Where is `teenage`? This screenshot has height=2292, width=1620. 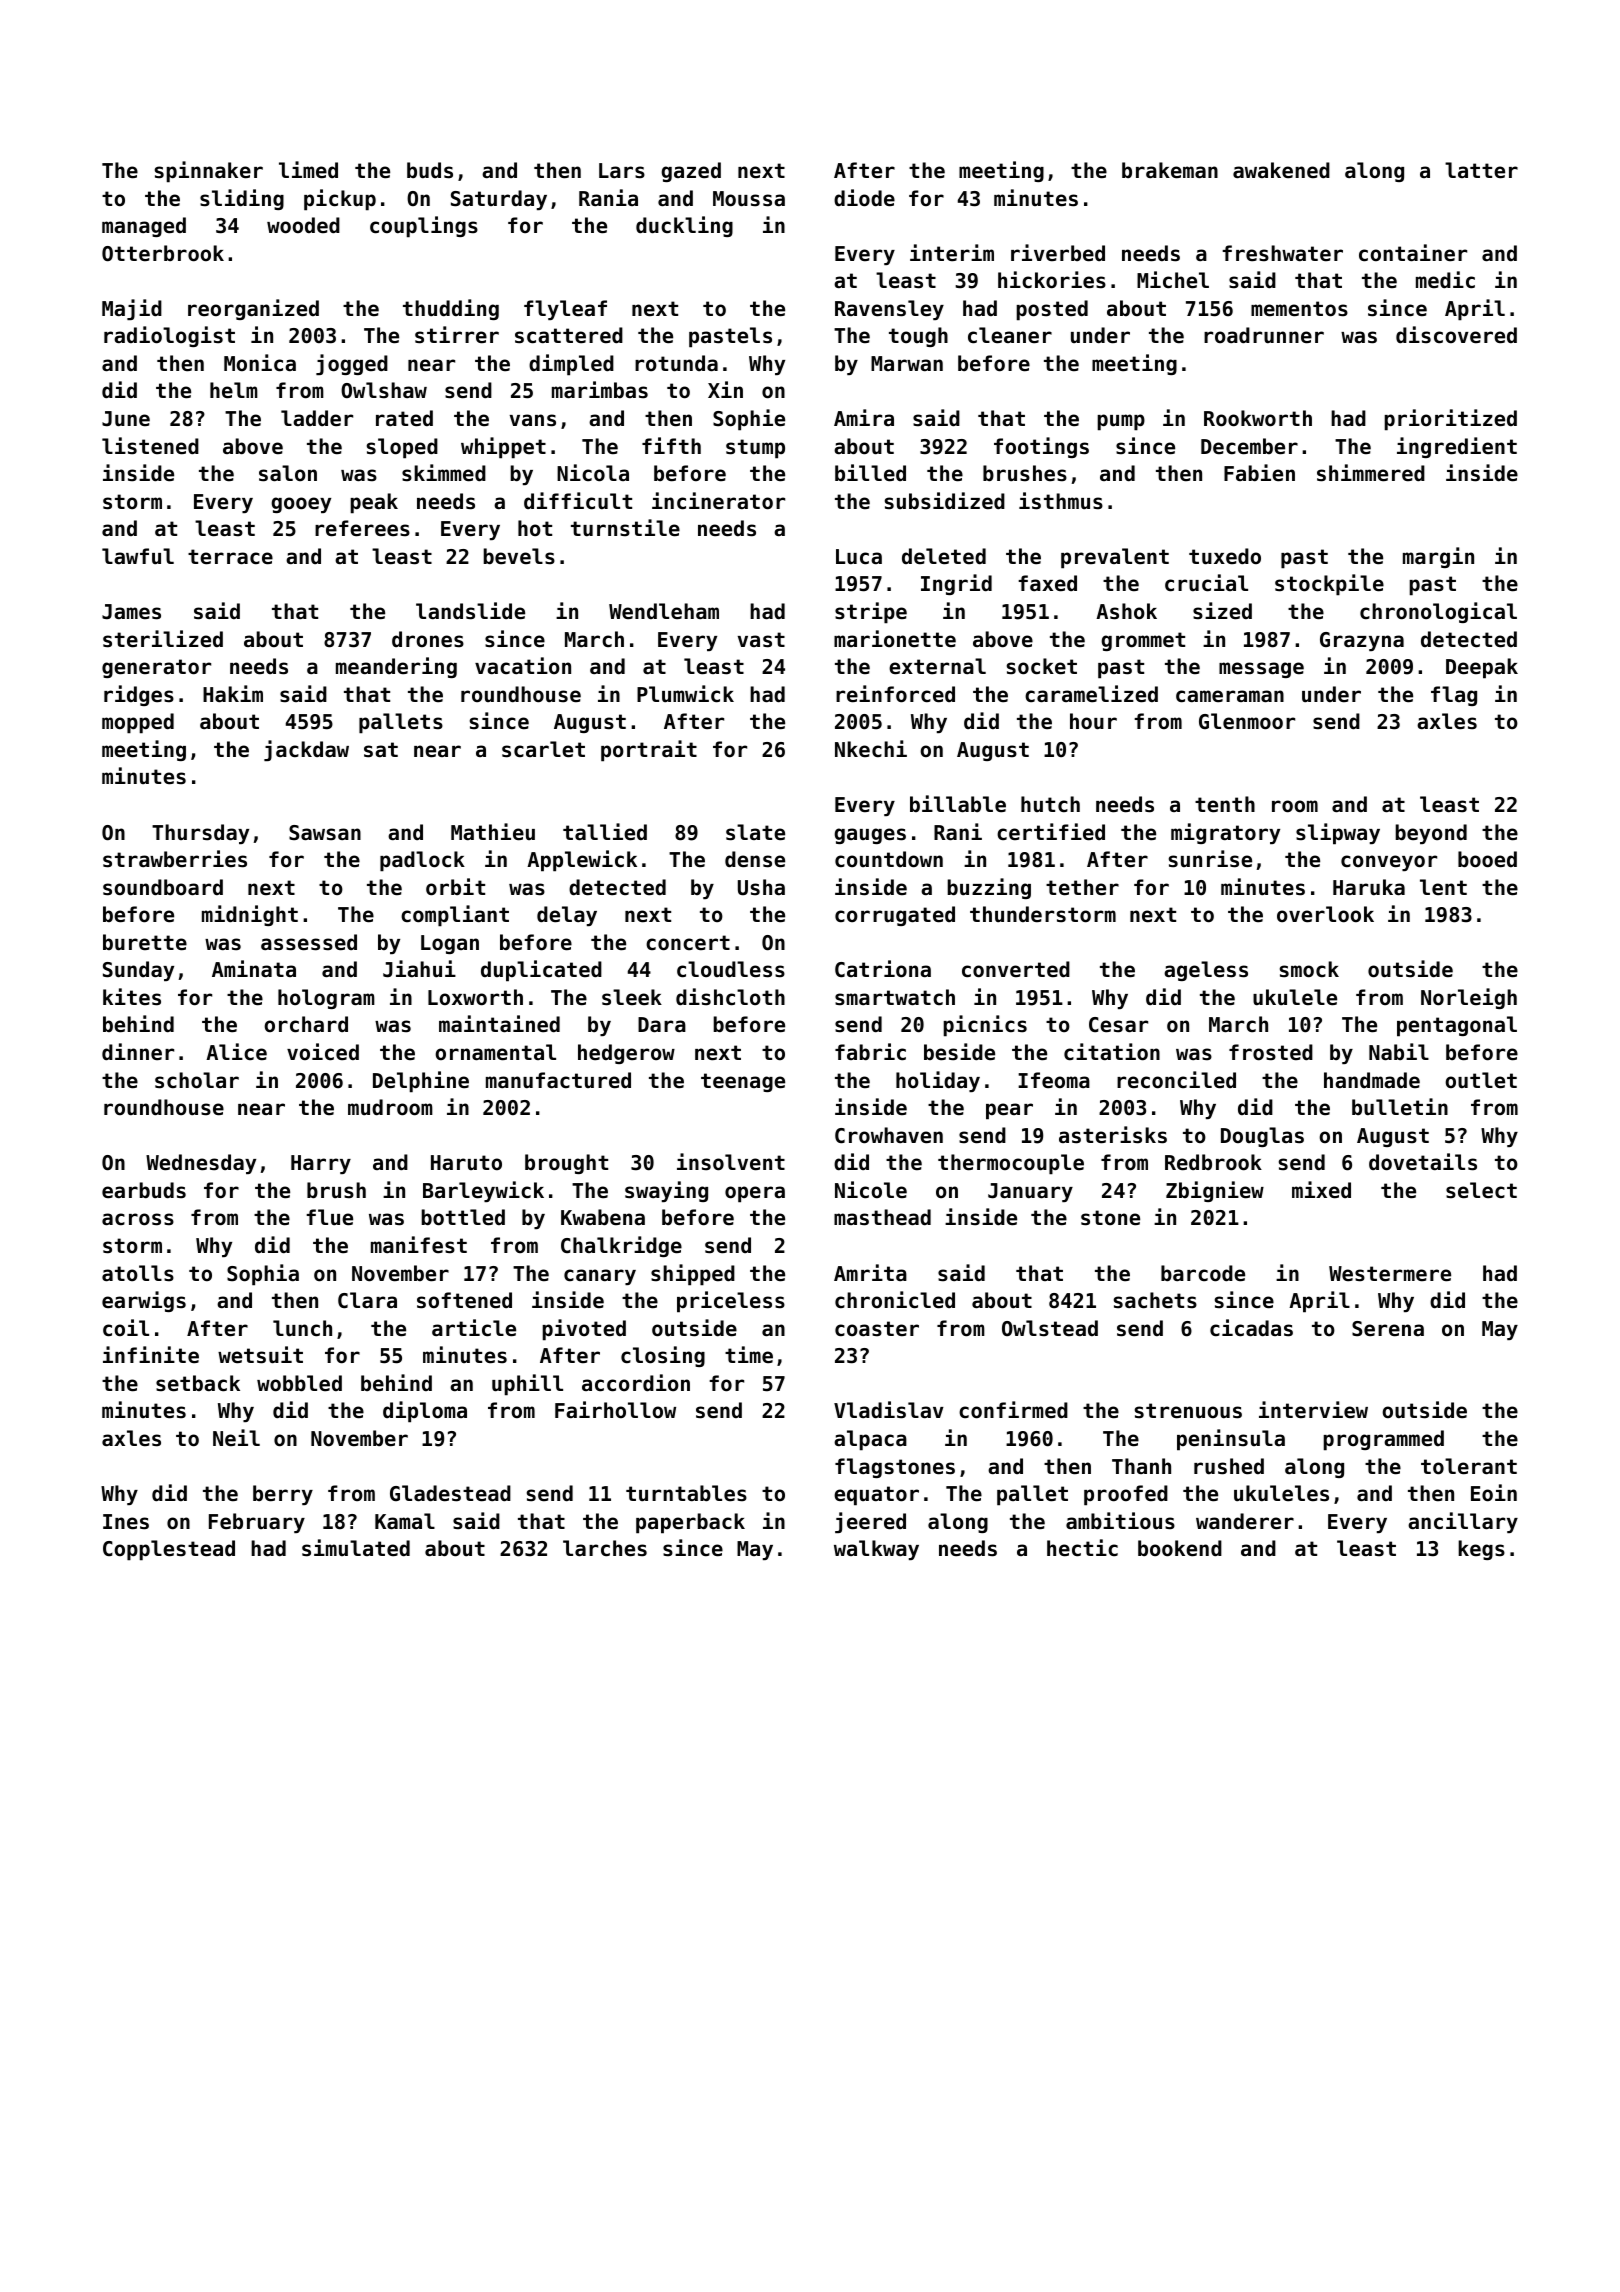
teenage is located at coordinates (743, 1082).
